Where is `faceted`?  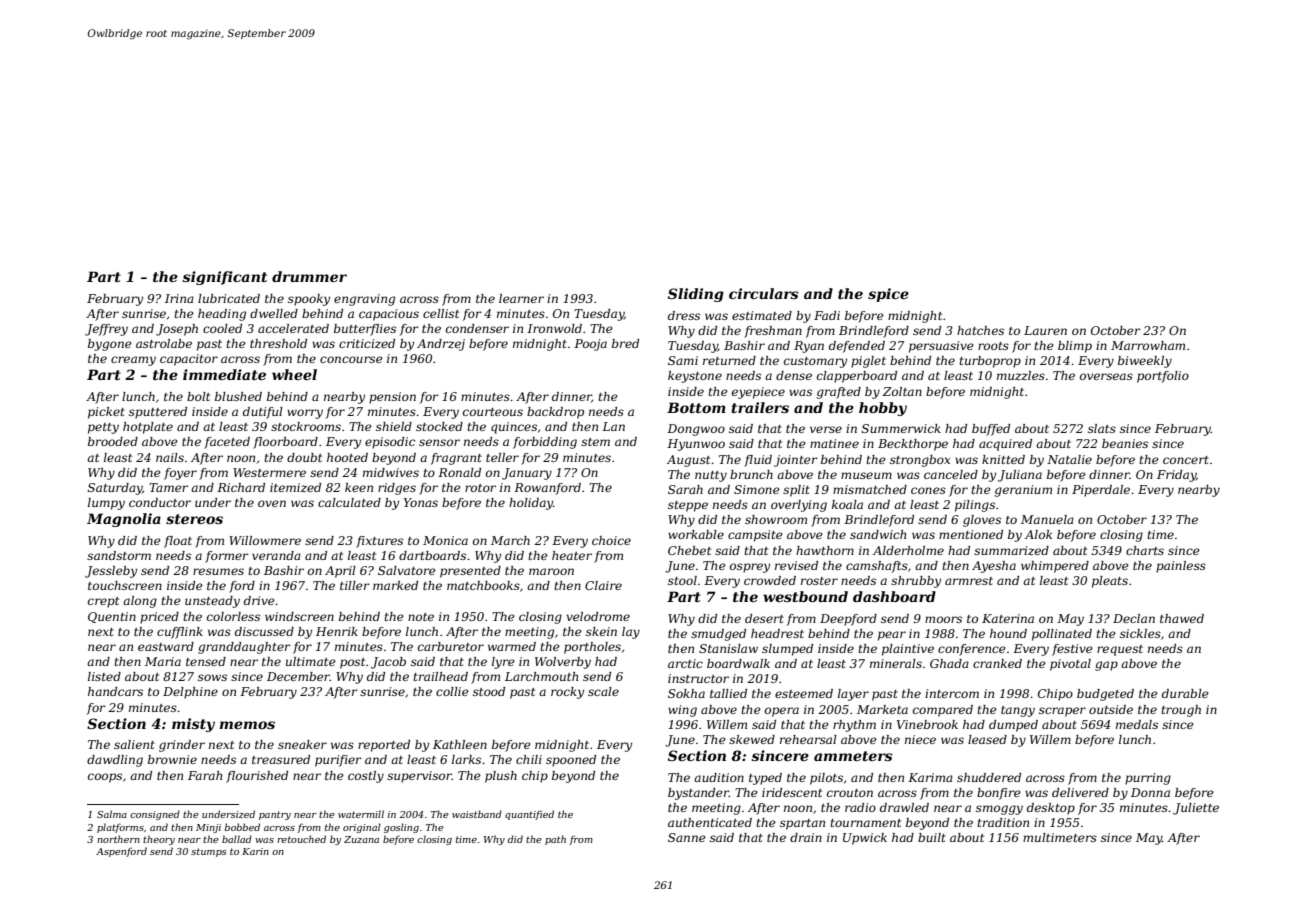 faceted is located at coordinates (227, 443).
